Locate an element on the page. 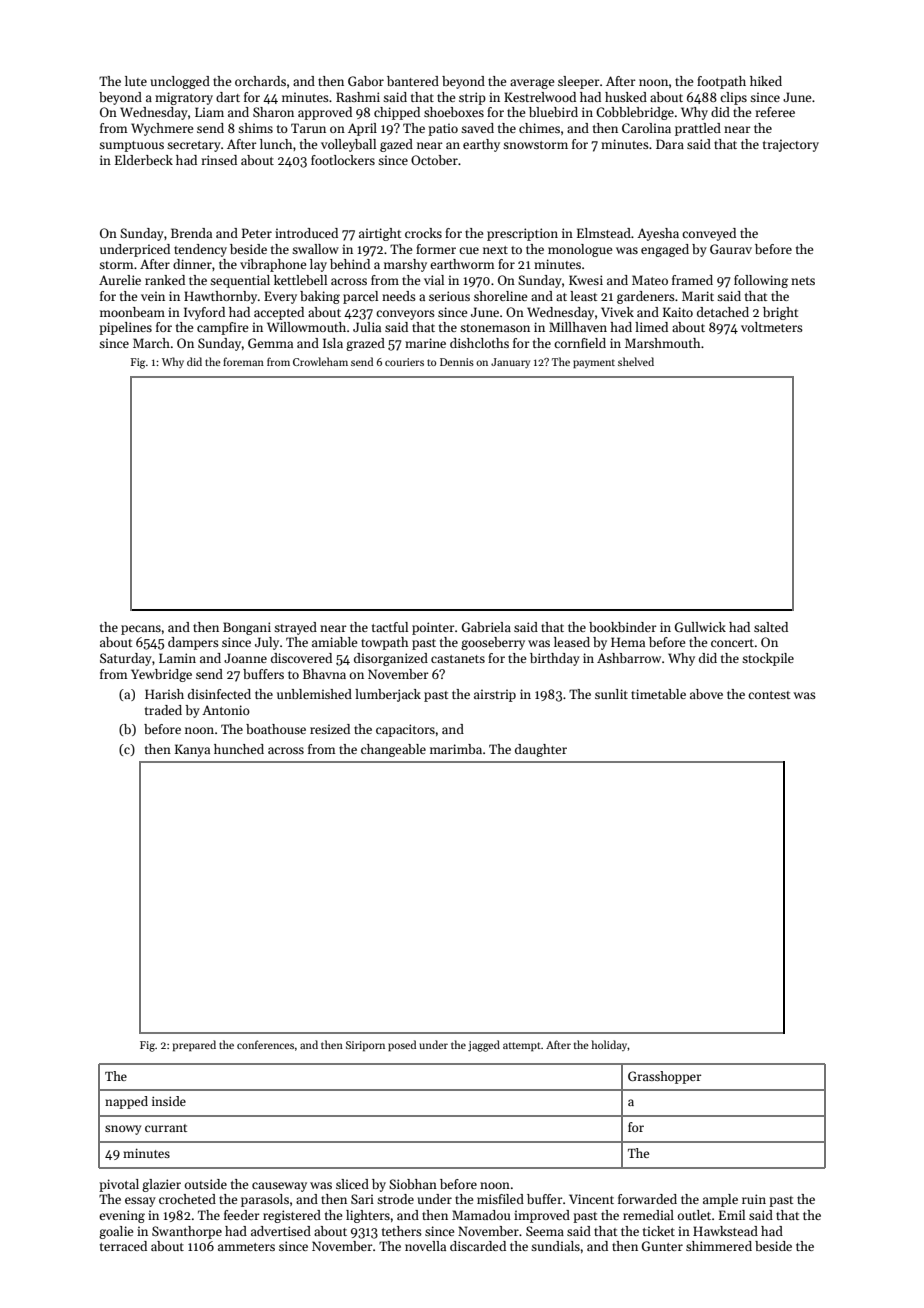  payment is located at coordinates (594, 364).
